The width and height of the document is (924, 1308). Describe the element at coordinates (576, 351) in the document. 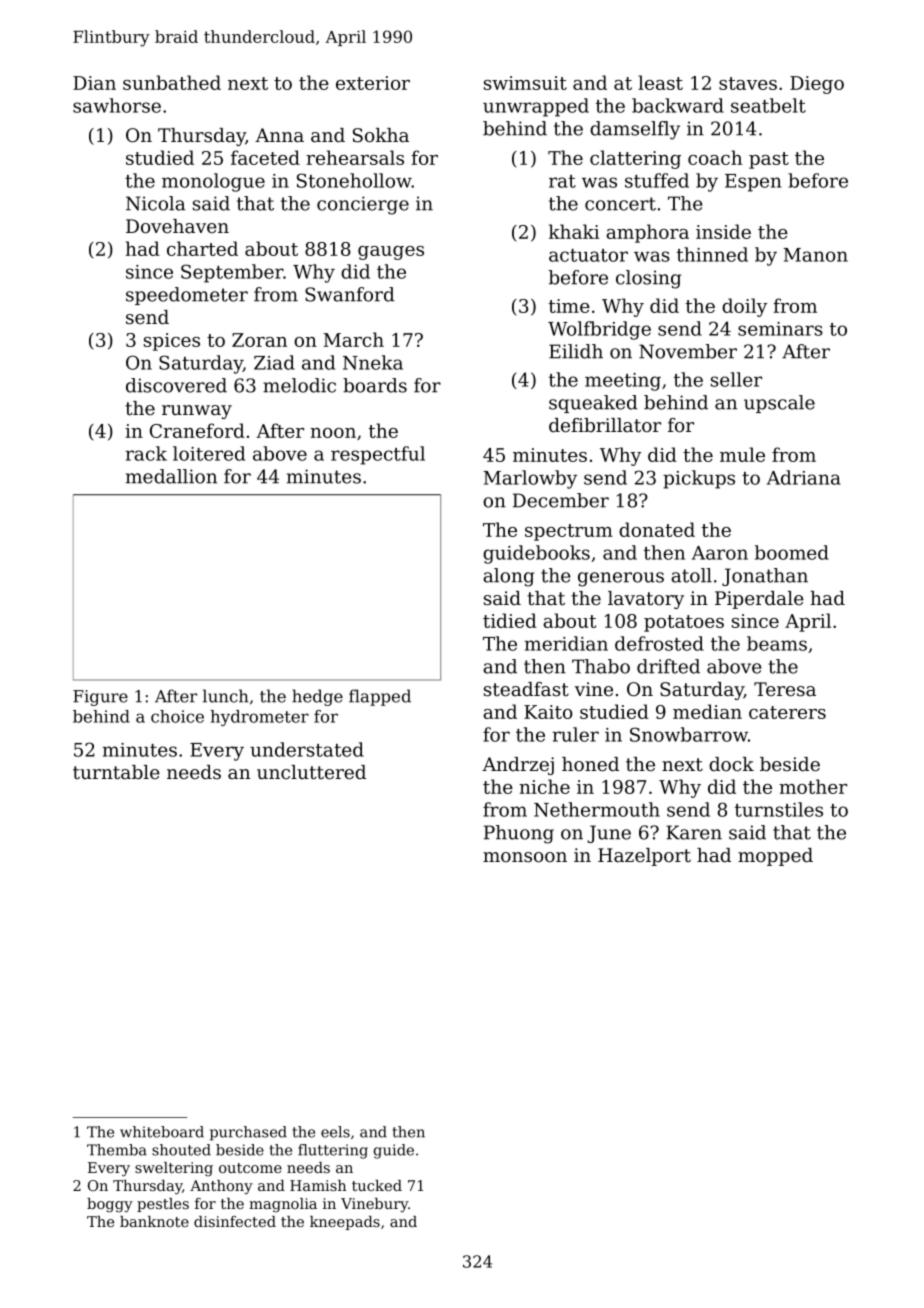

I see `Eilidh` at that location.
